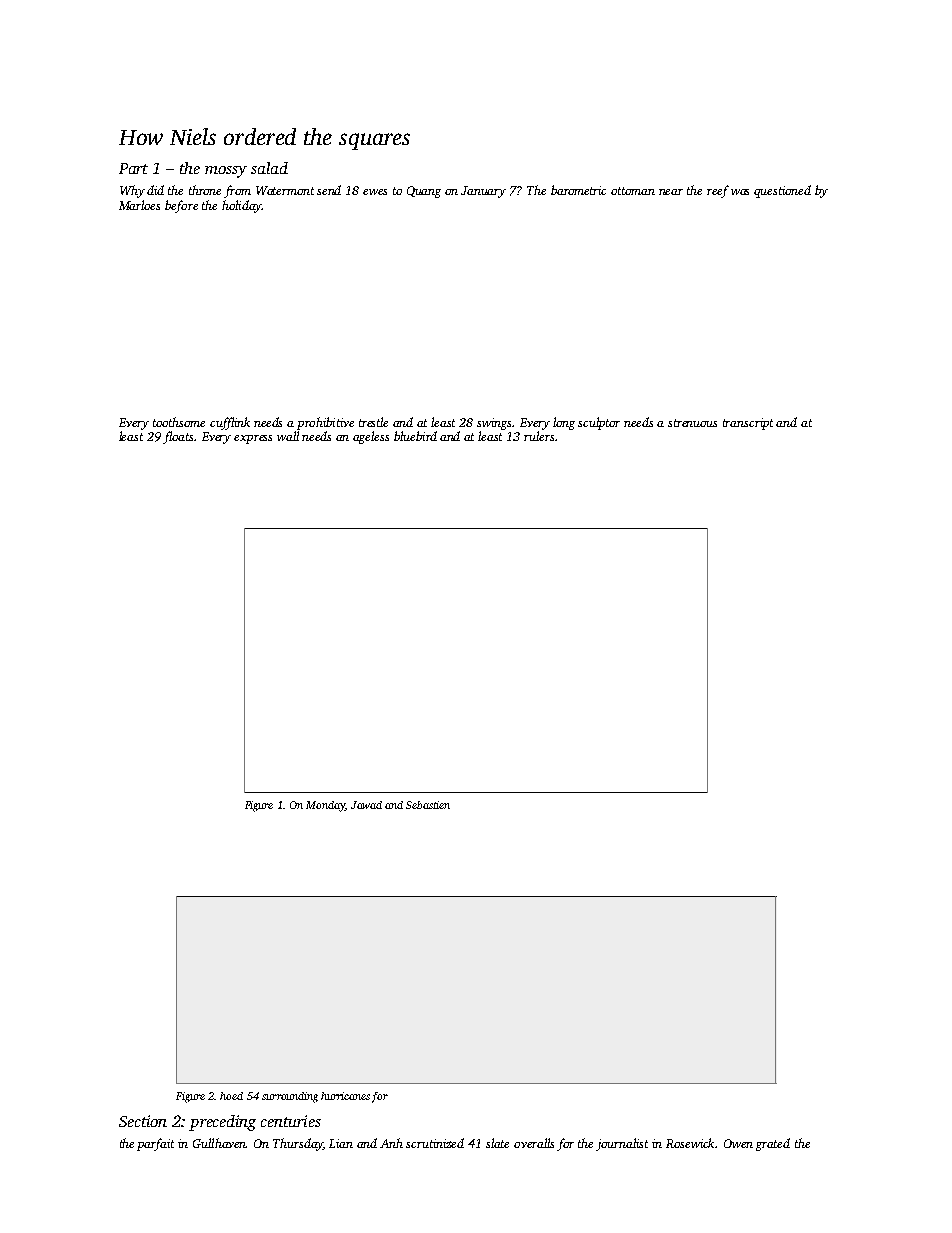 This image has height=1233, width=952. I want to click on questioned, so click(782, 191).
